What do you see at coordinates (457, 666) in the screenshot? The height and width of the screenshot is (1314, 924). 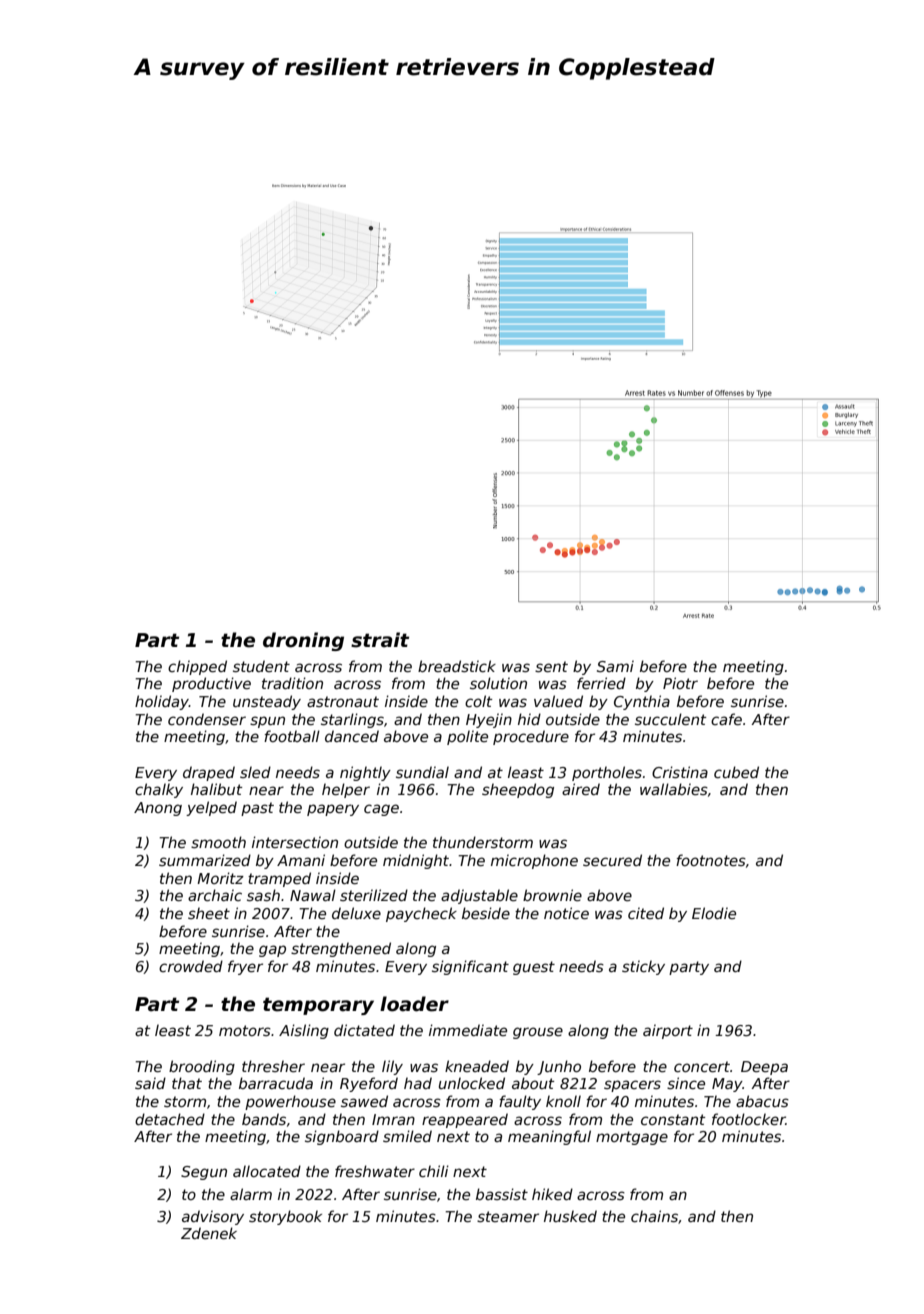 I see `breadstick` at bounding box center [457, 666].
